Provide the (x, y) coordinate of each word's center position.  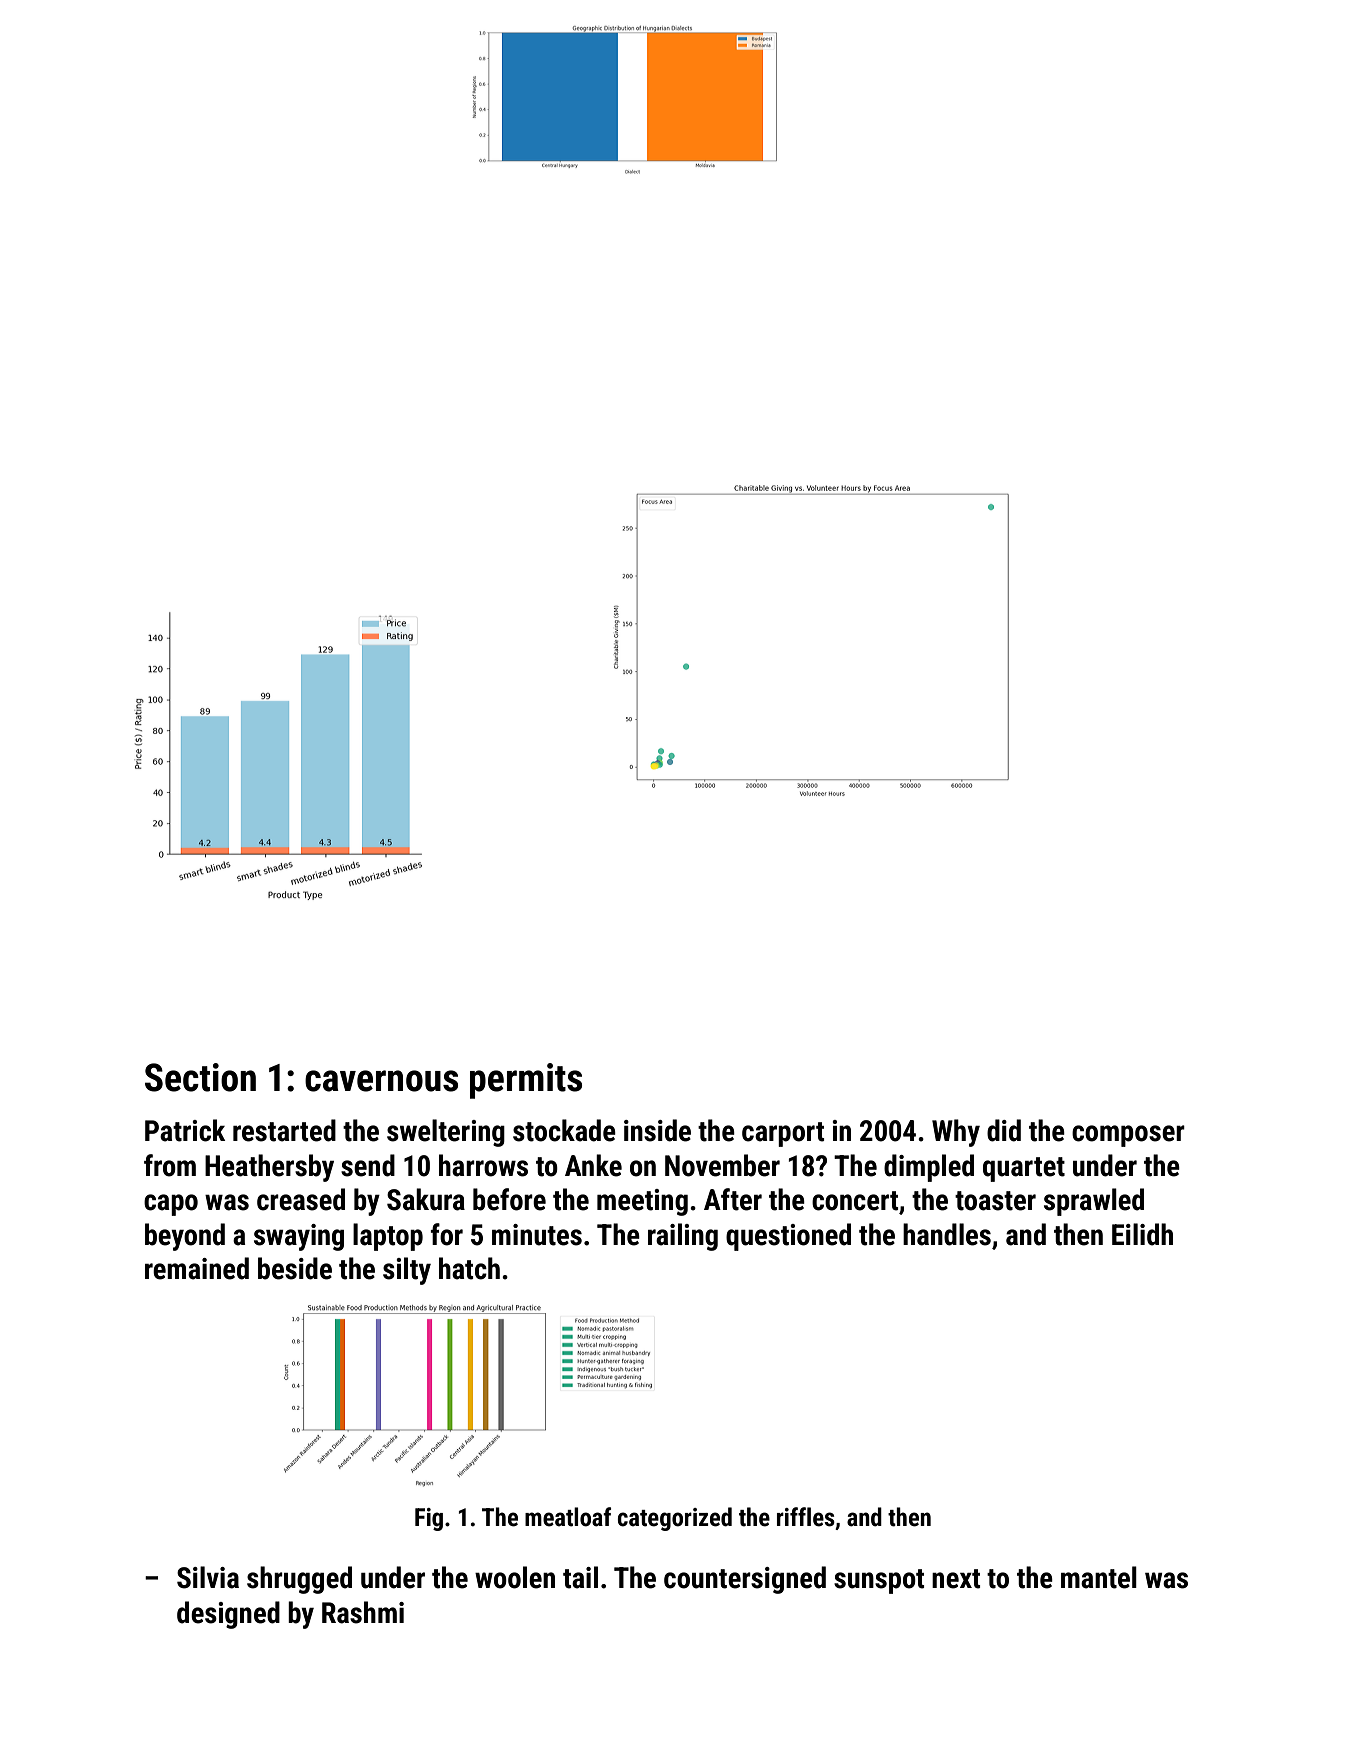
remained (197, 1268)
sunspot (879, 1581)
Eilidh (1142, 1234)
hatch (469, 1268)
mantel (1099, 1577)
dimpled (929, 1168)
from (170, 1165)
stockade (564, 1130)
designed (228, 1615)
